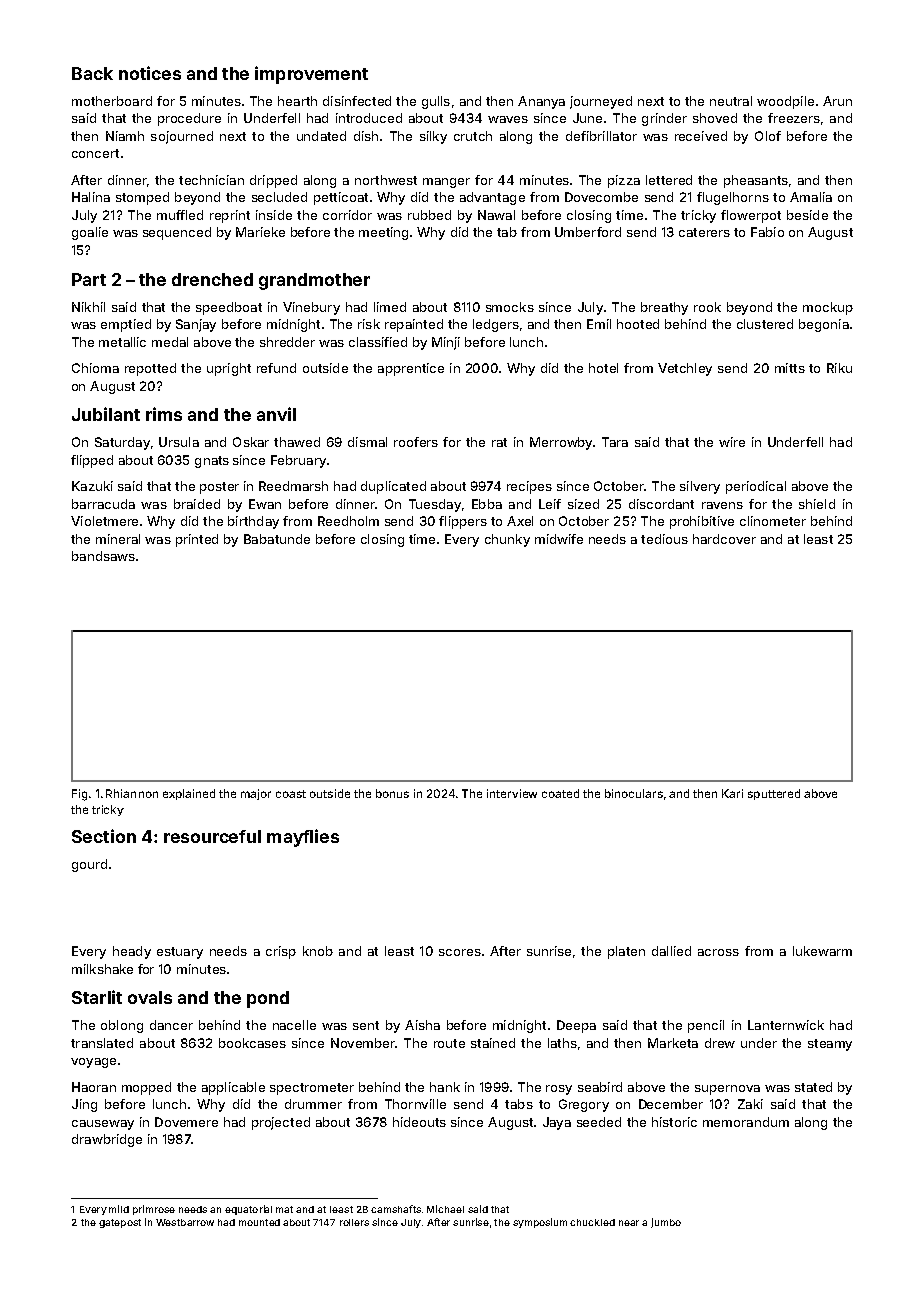 This screenshot has width=924, height=1308. Describe the element at coordinates (774, 794) in the screenshot. I see `sputtered` at that location.
